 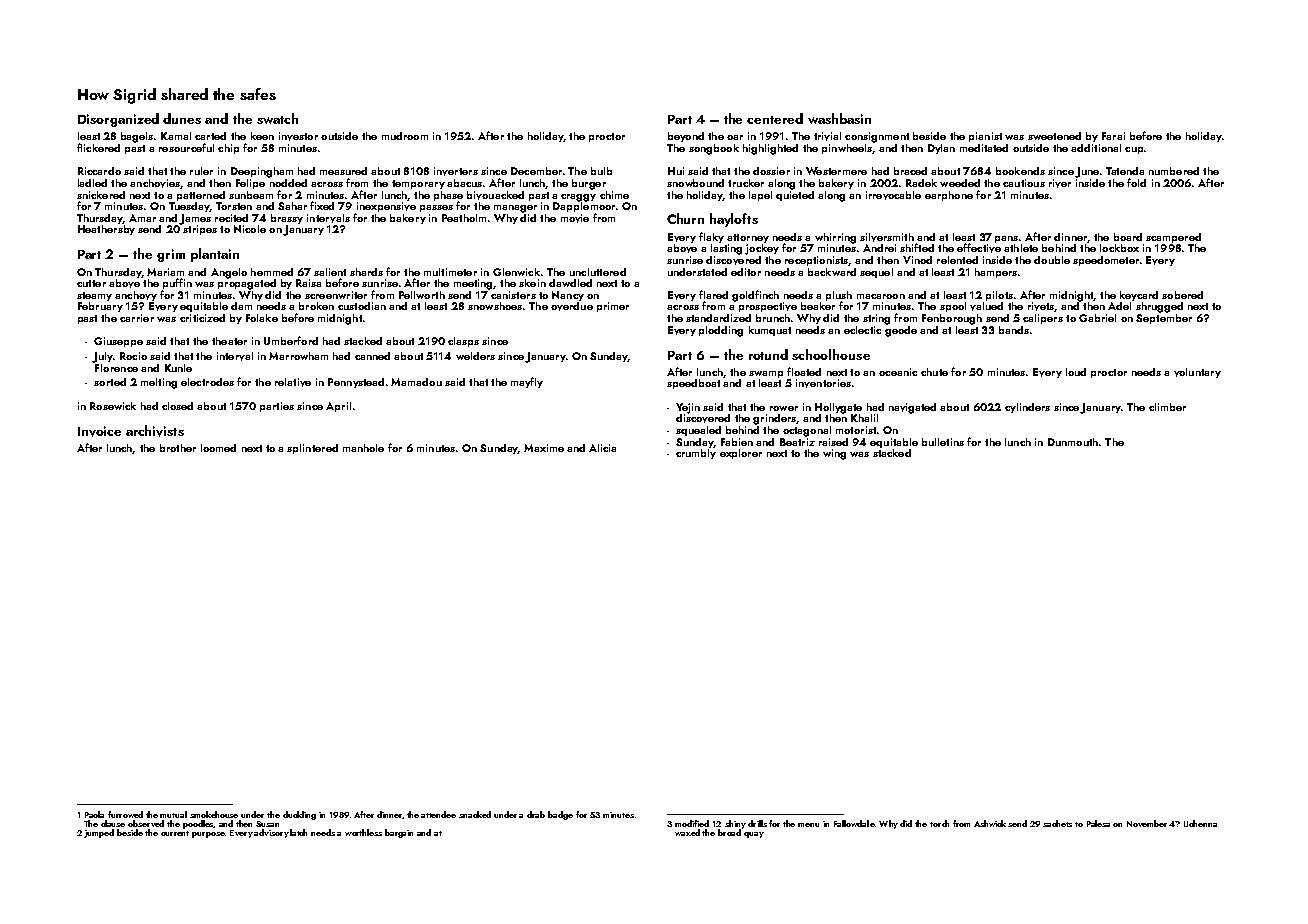 What do you see at coordinates (754, 835) in the screenshot?
I see `quay` at bounding box center [754, 835].
